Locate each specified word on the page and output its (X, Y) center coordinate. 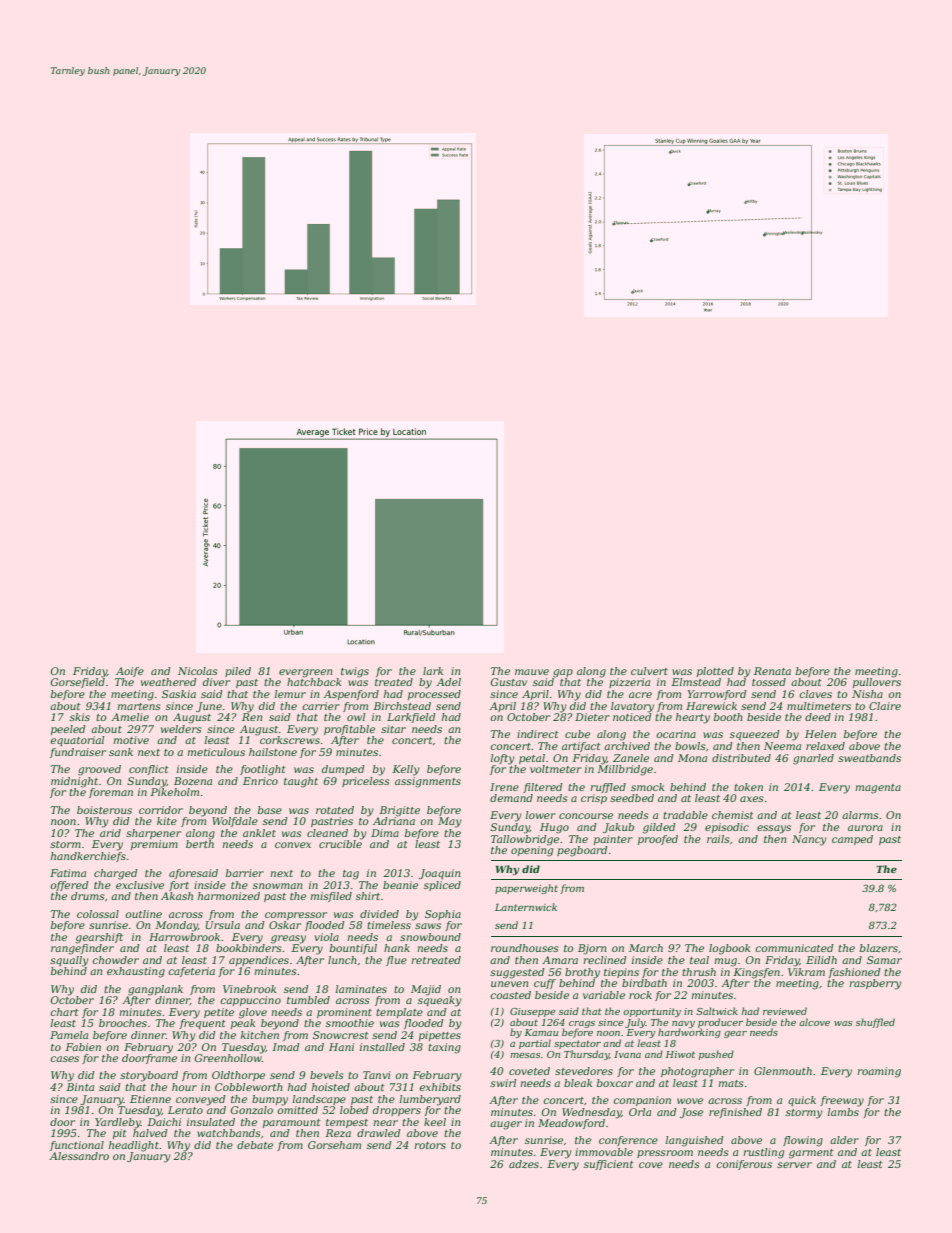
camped (852, 840)
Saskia (179, 694)
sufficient (609, 1165)
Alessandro (79, 1156)
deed (818, 717)
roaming (879, 1072)
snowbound (430, 937)
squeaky (440, 1001)
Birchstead (402, 706)
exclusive (140, 885)
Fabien (83, 1047)
